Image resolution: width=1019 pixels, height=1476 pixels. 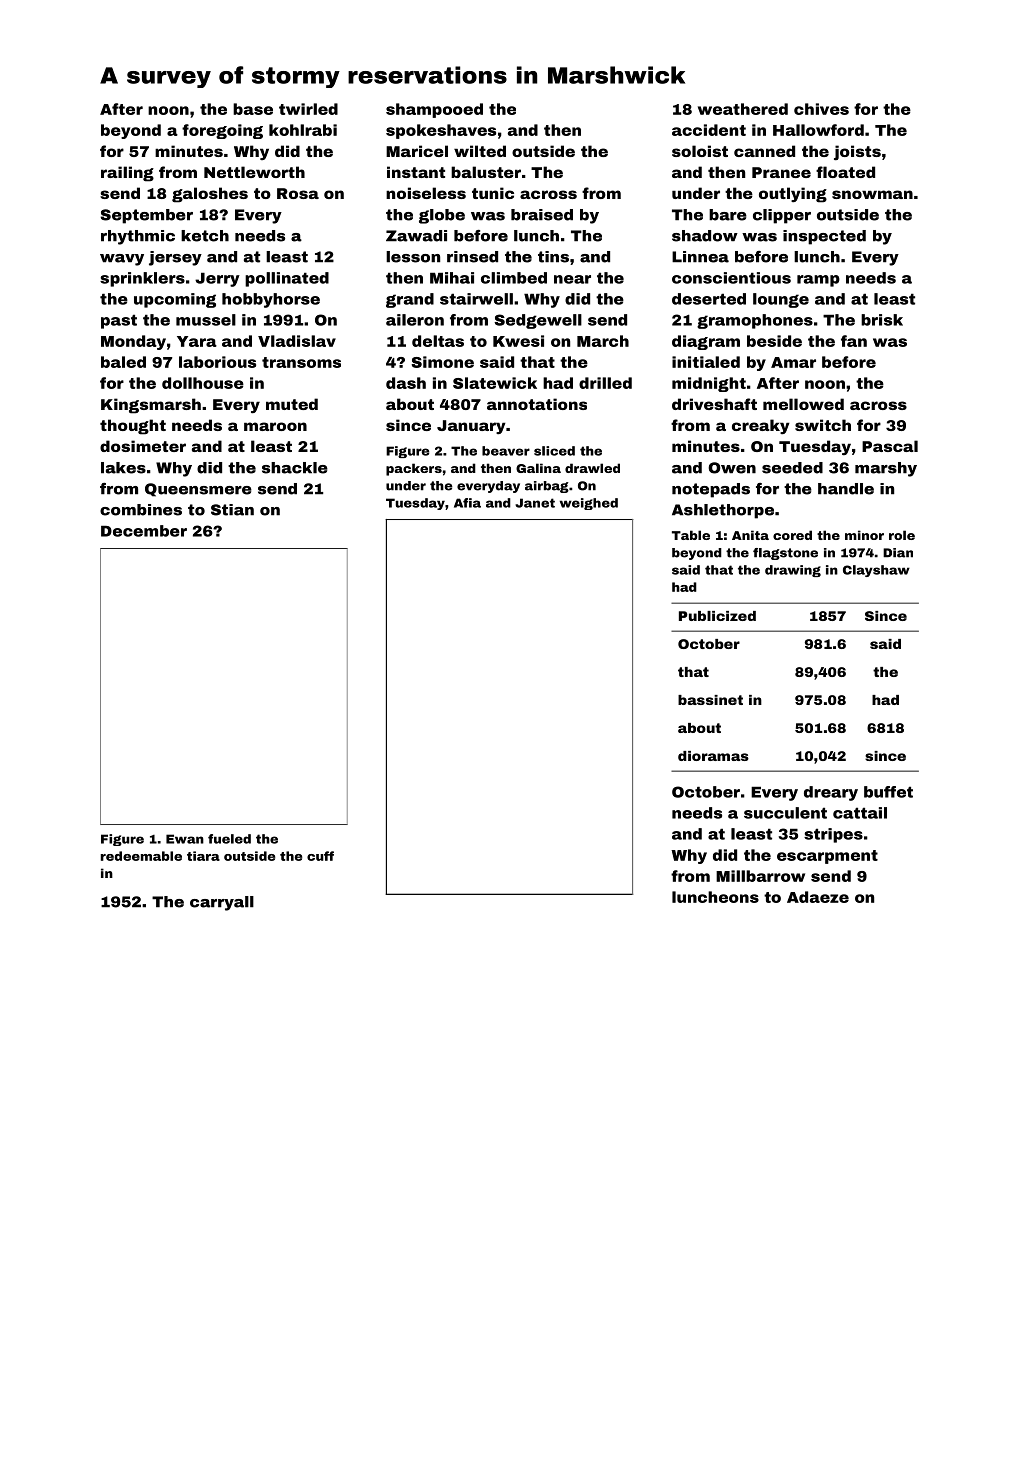 I want to click on weighed, so click(x=589, y=504).
